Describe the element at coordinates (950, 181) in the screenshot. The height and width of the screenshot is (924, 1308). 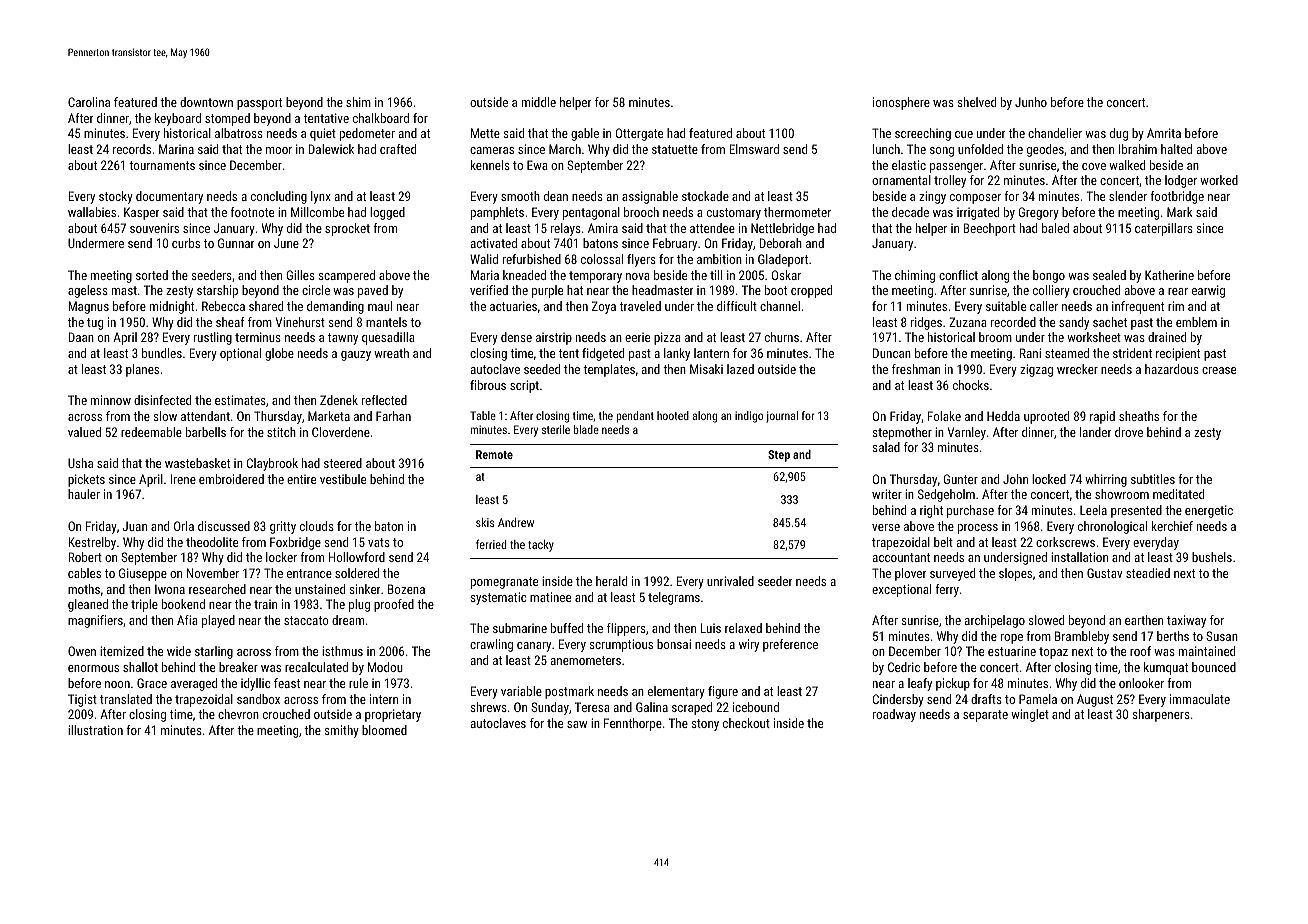
I see `trolley` at that location.
